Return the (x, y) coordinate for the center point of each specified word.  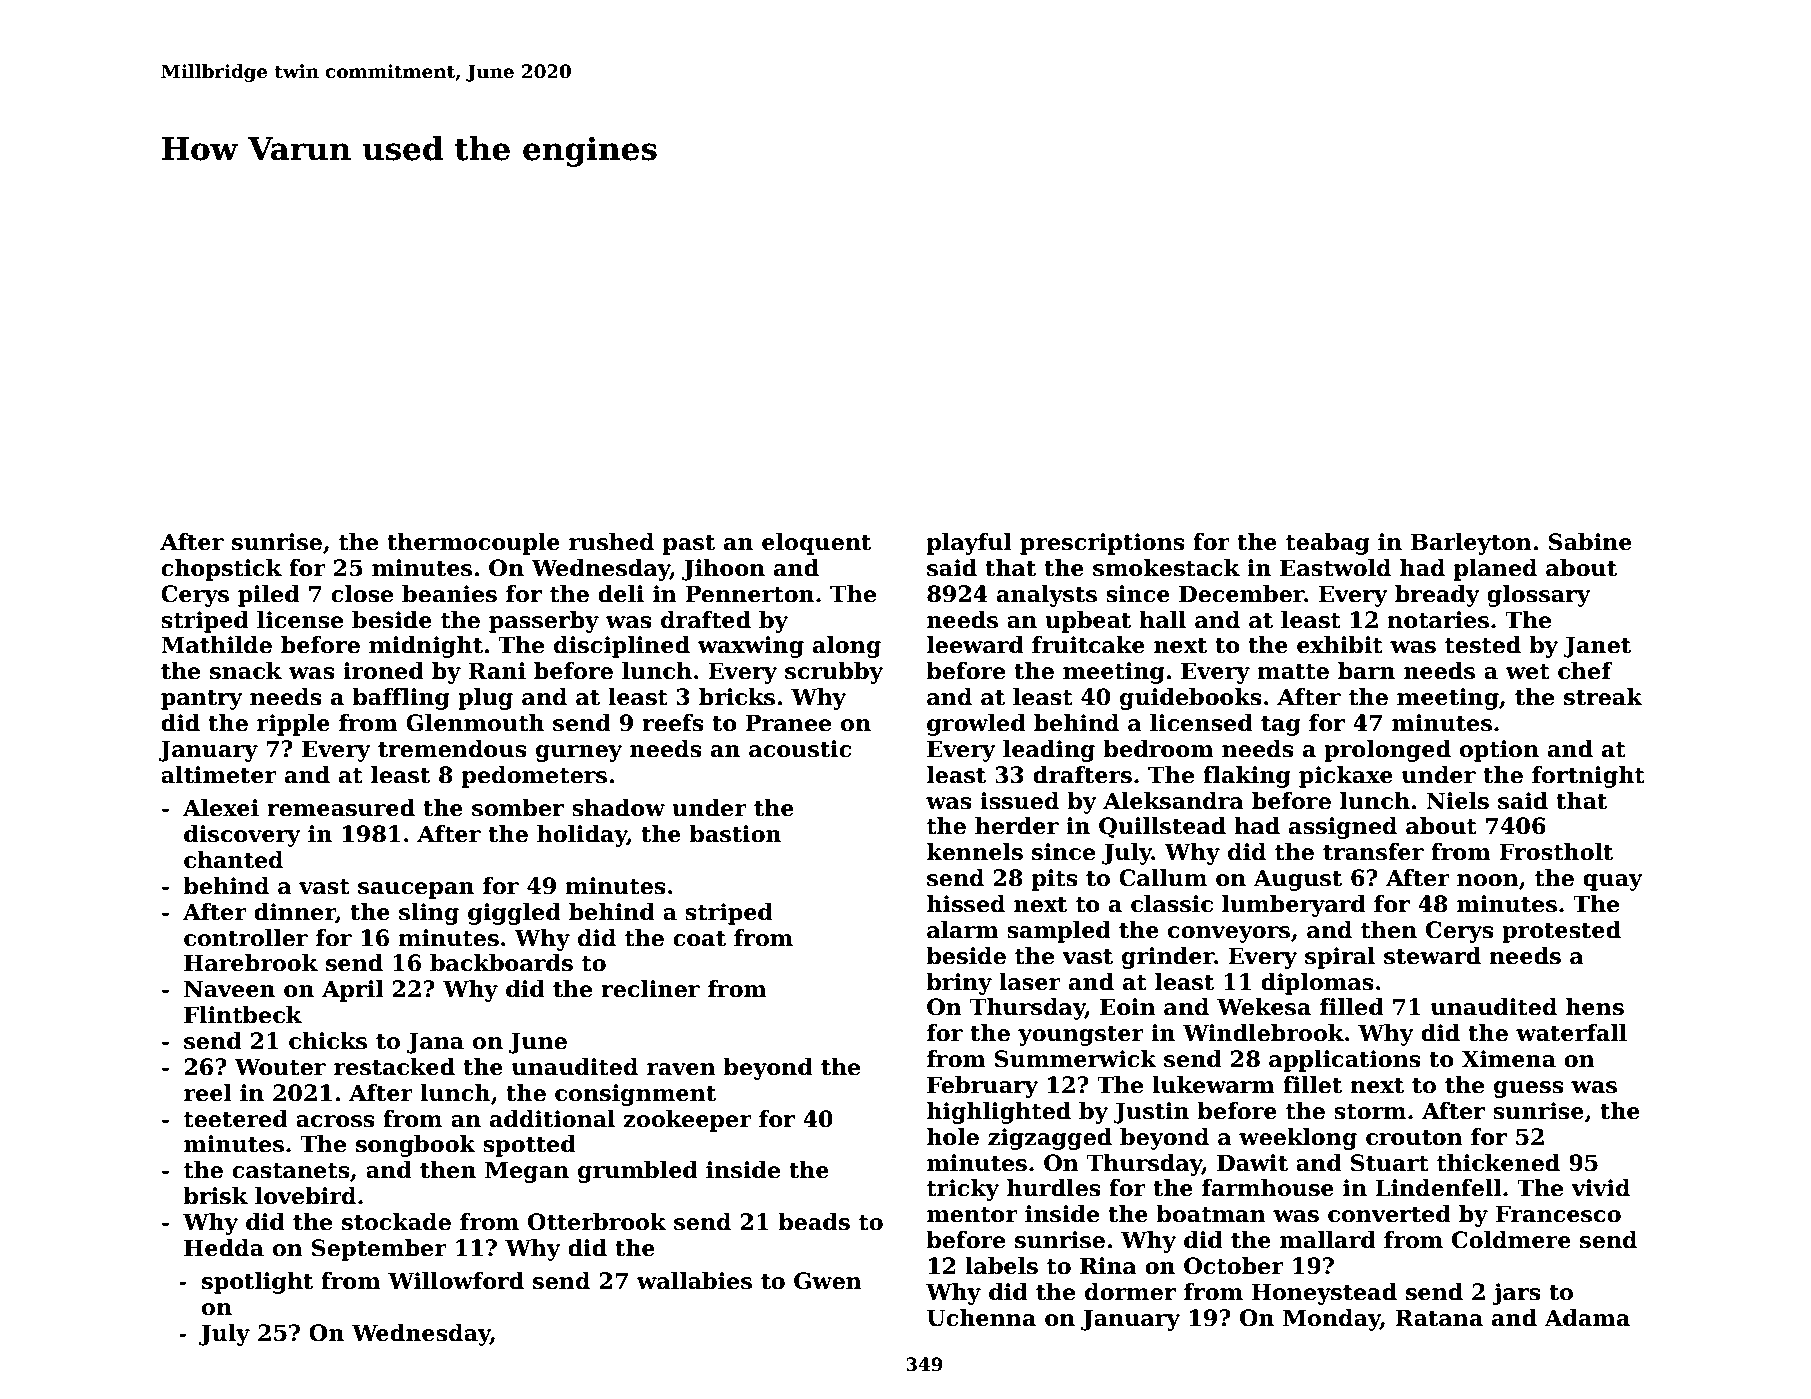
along (847, 647)
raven (681, 1069)
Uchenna (981, 1318)
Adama (1587, 1318)
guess (1529, 1089)
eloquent (816, 544)
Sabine (1590, 542)
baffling (401, 699)
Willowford (456, 1281)
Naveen (229, 989)
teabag (1328, 544)
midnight (426, 647)
